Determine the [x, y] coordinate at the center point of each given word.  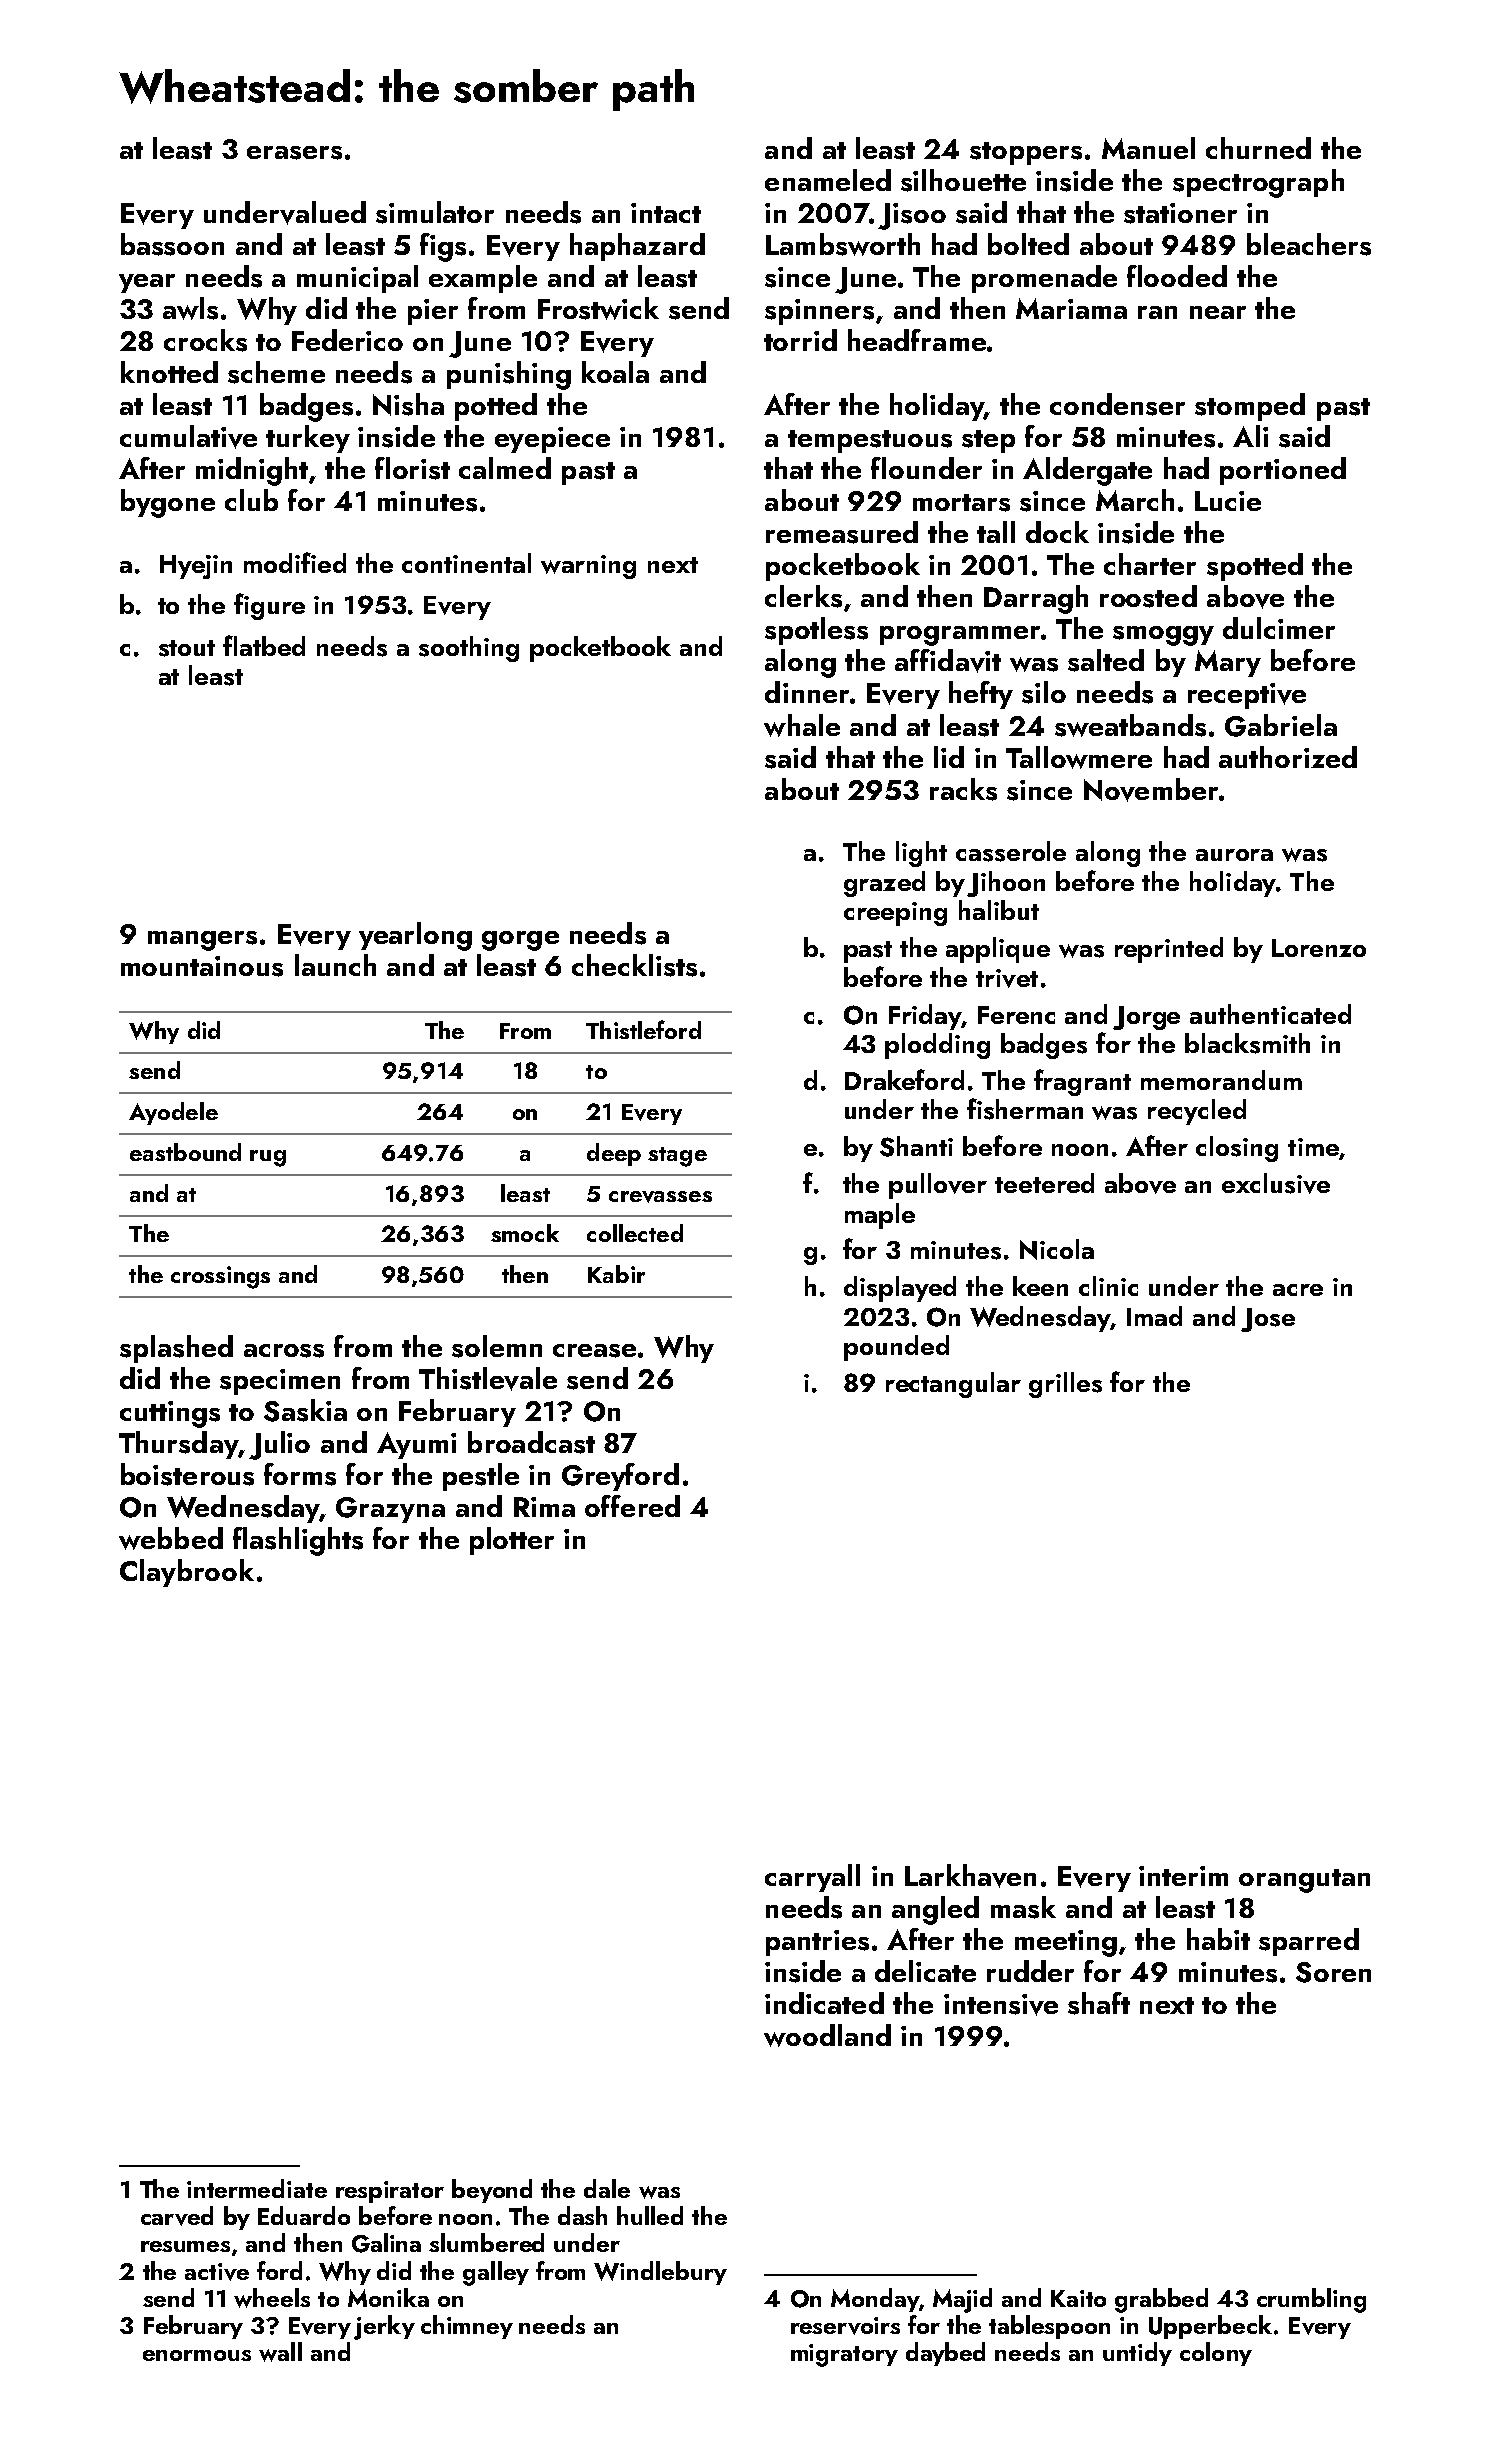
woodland [827, 2035]
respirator [390, 2192]
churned [1258, 148]
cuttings [170, 1414]
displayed [900, 1289]
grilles [1065, 1385]
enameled [828, 180]
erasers [294, 153]
